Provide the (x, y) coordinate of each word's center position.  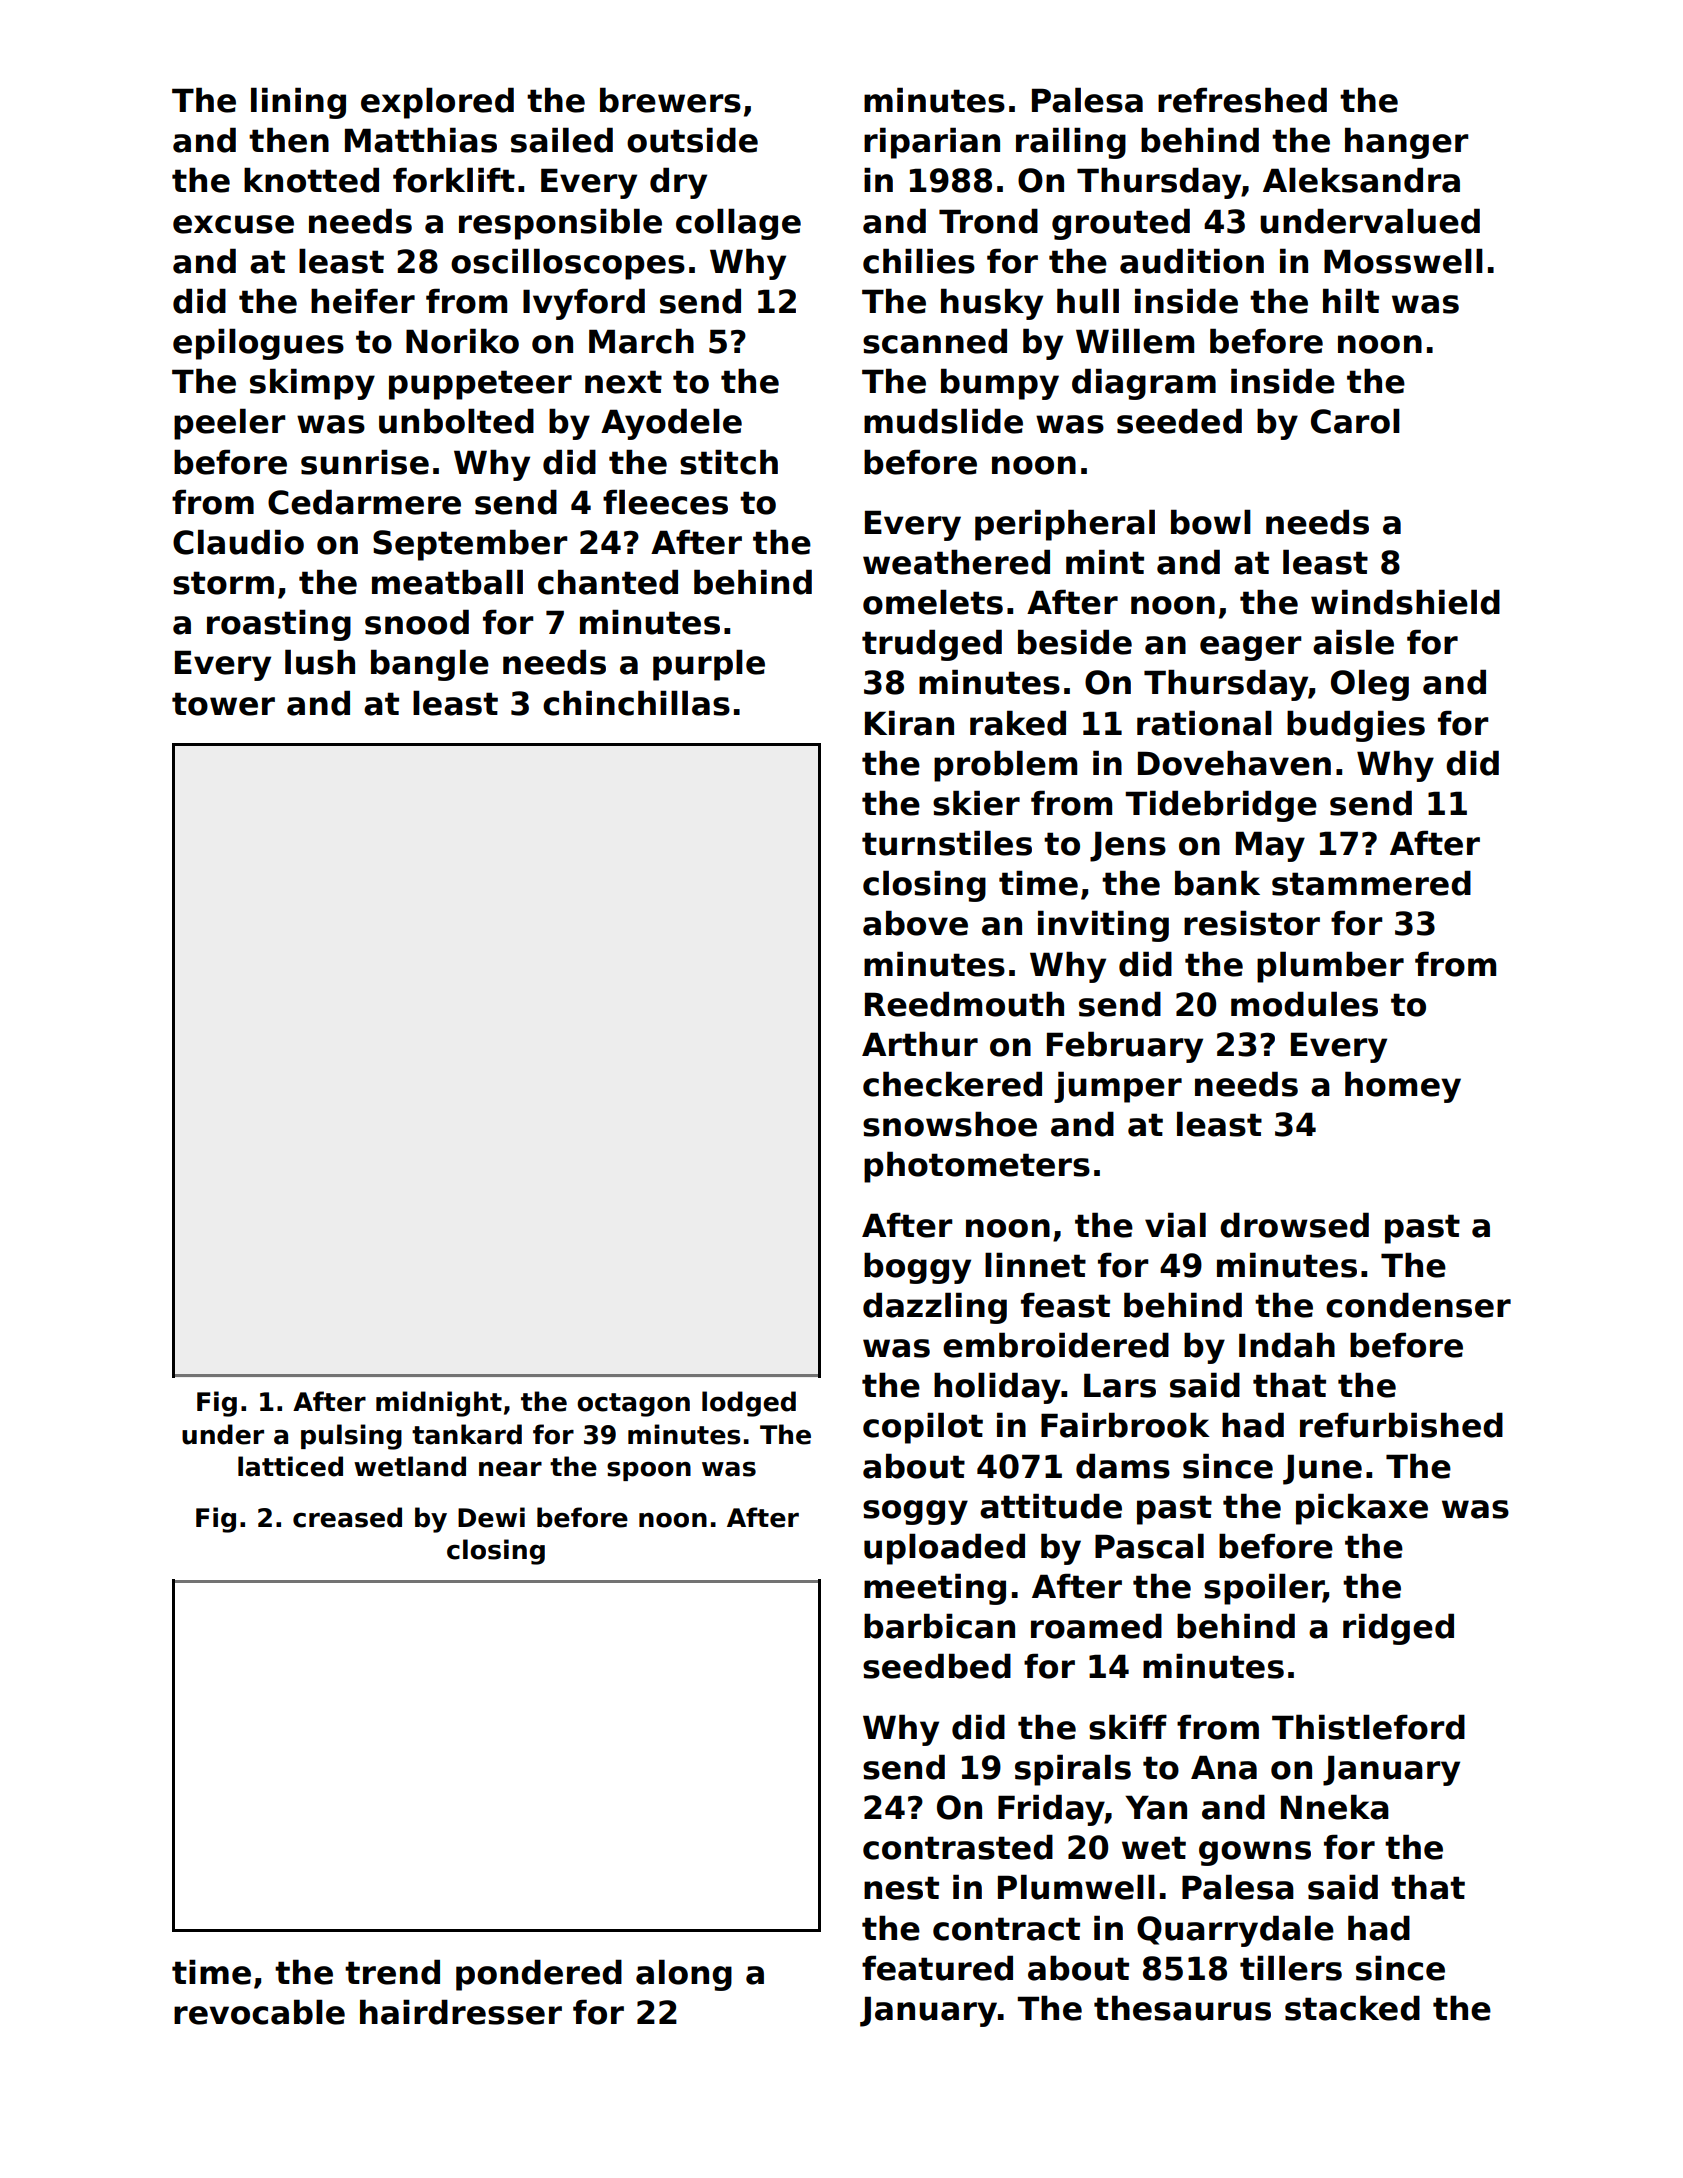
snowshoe (950, 1124)
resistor (1252, 923)
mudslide (943, 421)
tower (223, 704)
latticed (290, 1466)
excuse (233, 224)
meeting (935, 1589)
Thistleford (1368, 1727)
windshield (1405, 602)
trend (392, 1972)
